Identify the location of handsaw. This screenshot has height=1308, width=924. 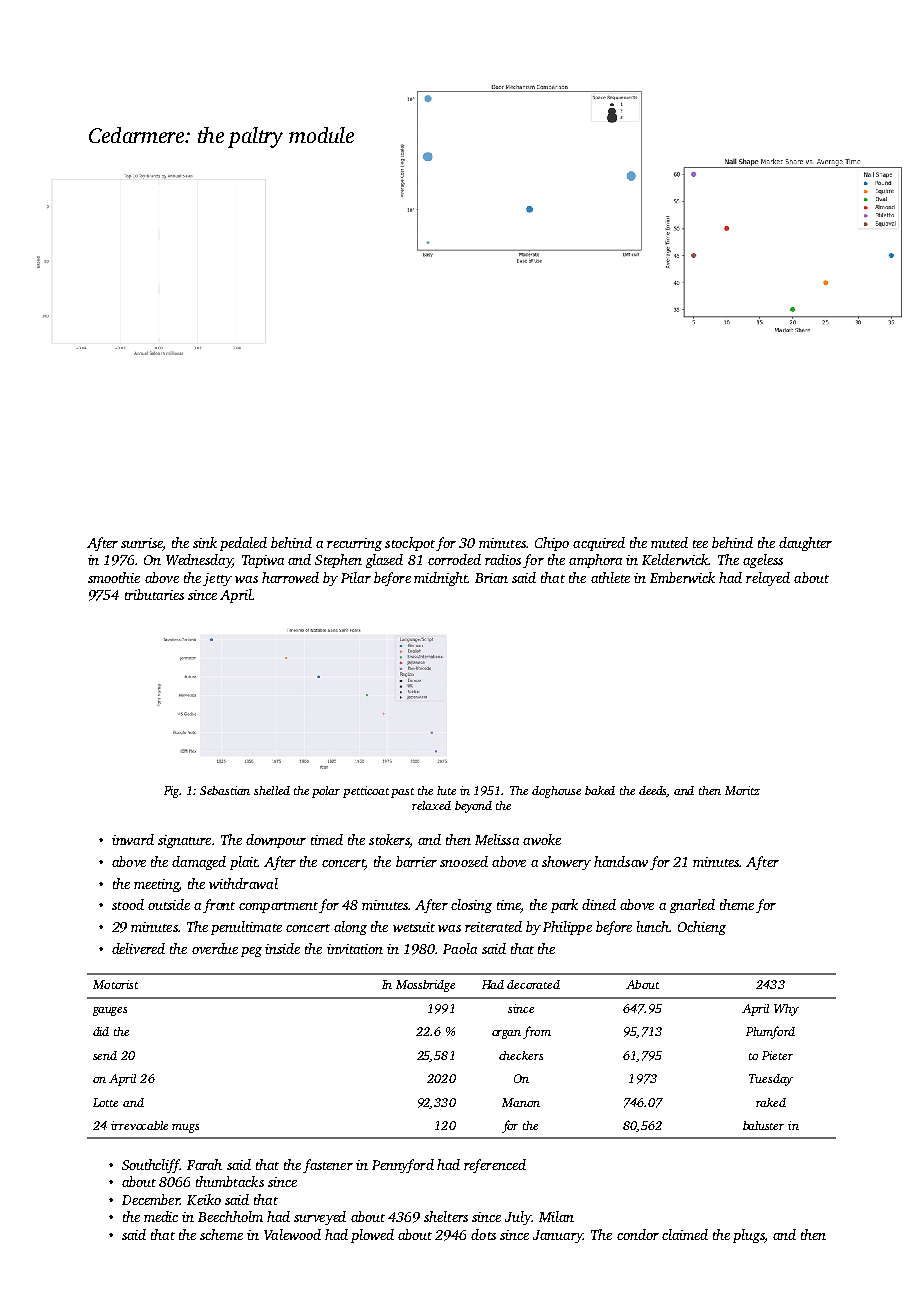
(621, 861).
